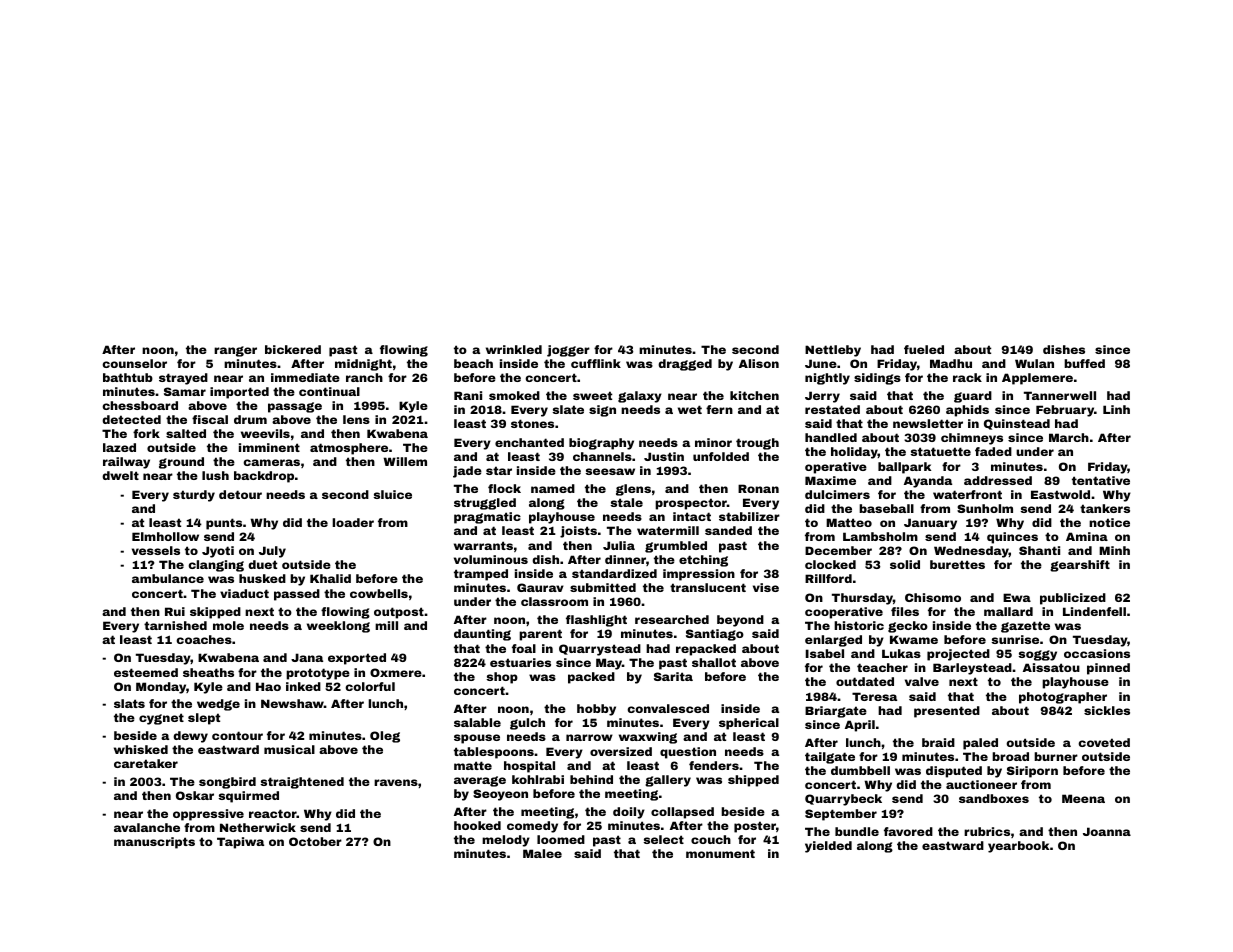 This screenshot has height=952, width=1233. I want to click on Ronan, so click(758, 488).
